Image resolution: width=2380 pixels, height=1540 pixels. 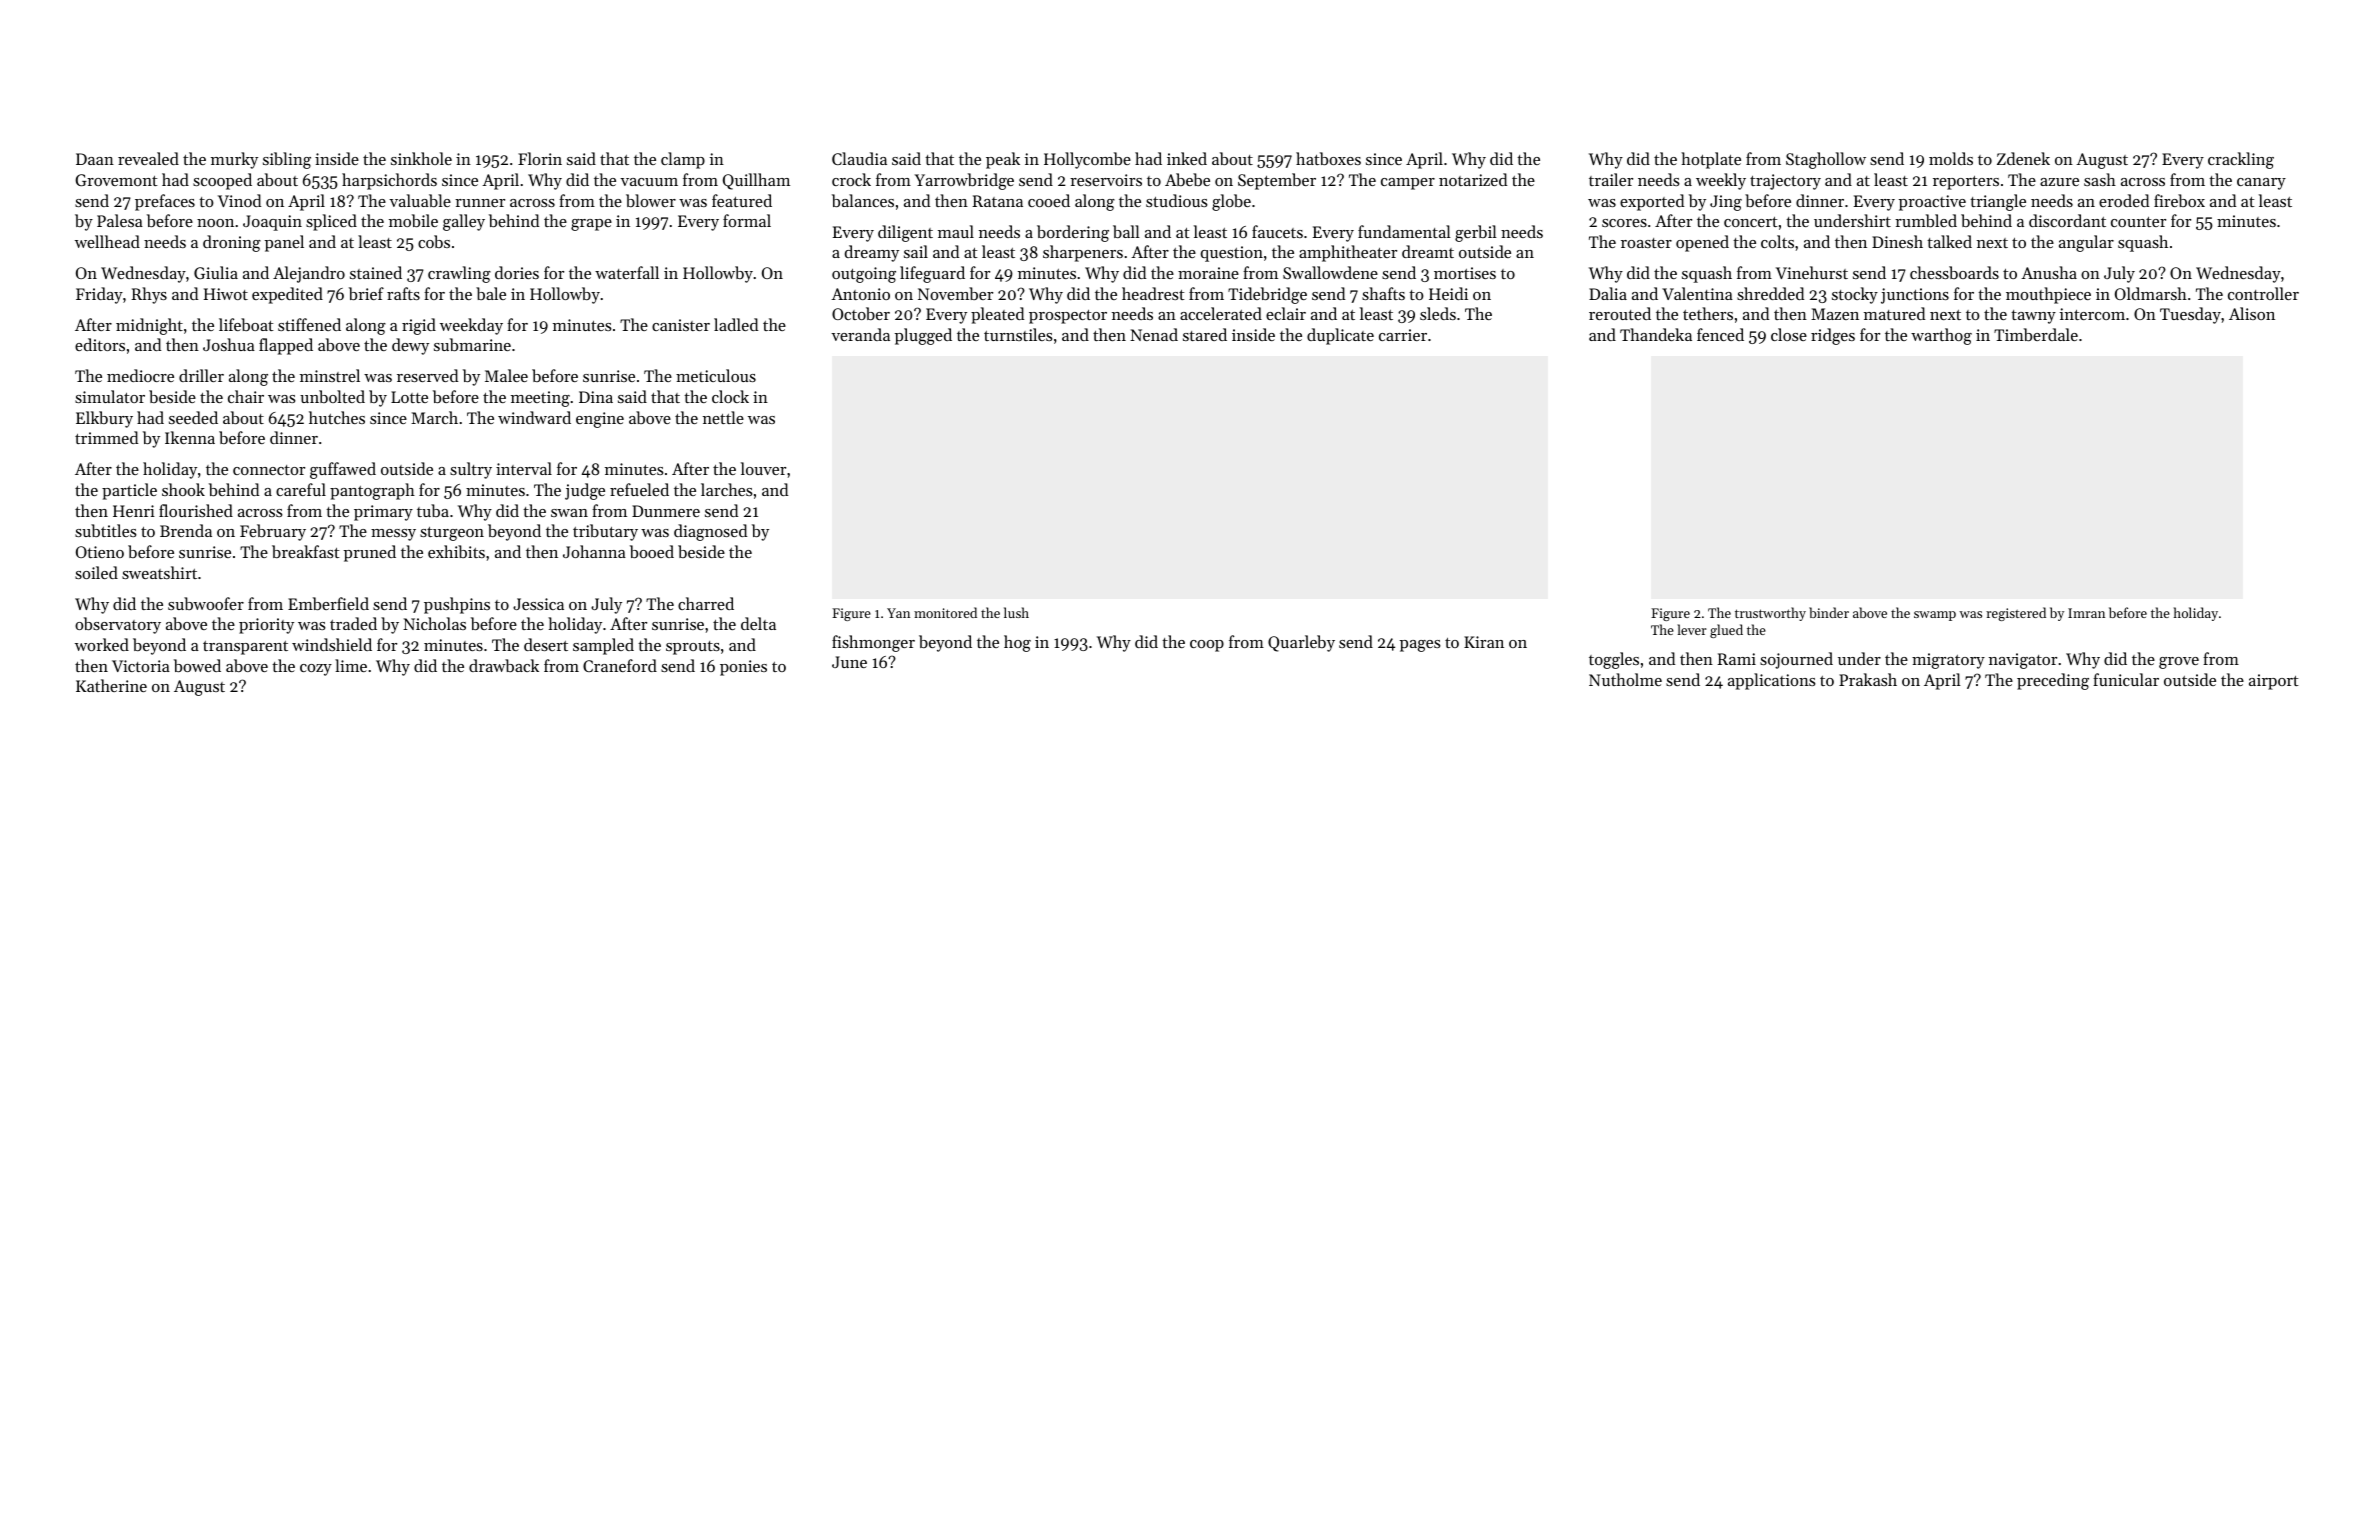 I want to click on delta, so click(x=758, y=623).
